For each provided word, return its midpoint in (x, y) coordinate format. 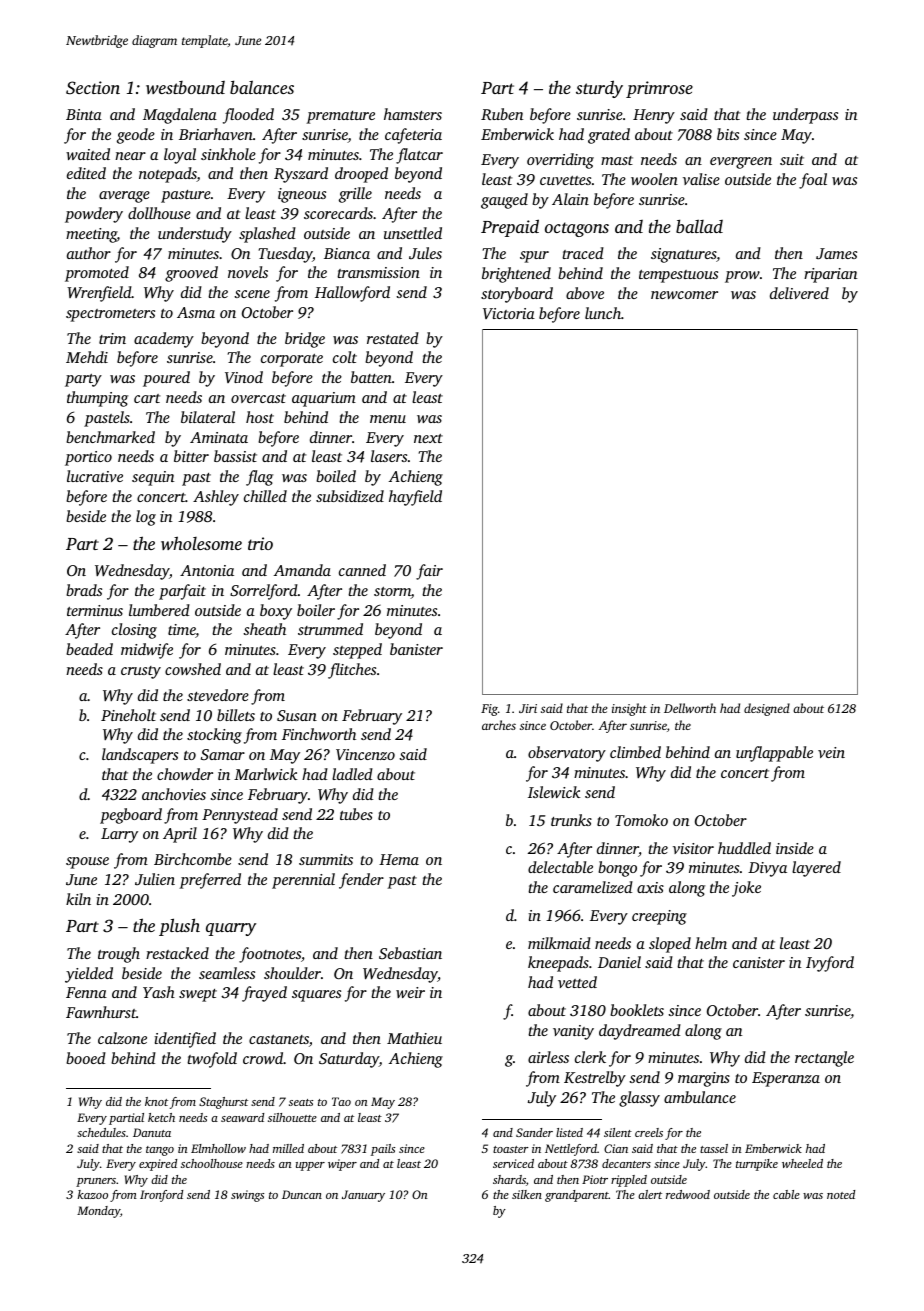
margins (704, 1079)
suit (792, 159)
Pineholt (128, 715)
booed (86, 1058)
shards (509, 1179)
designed (767, 709)
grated (609, 136)
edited (86, 173)
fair (429, 572)
